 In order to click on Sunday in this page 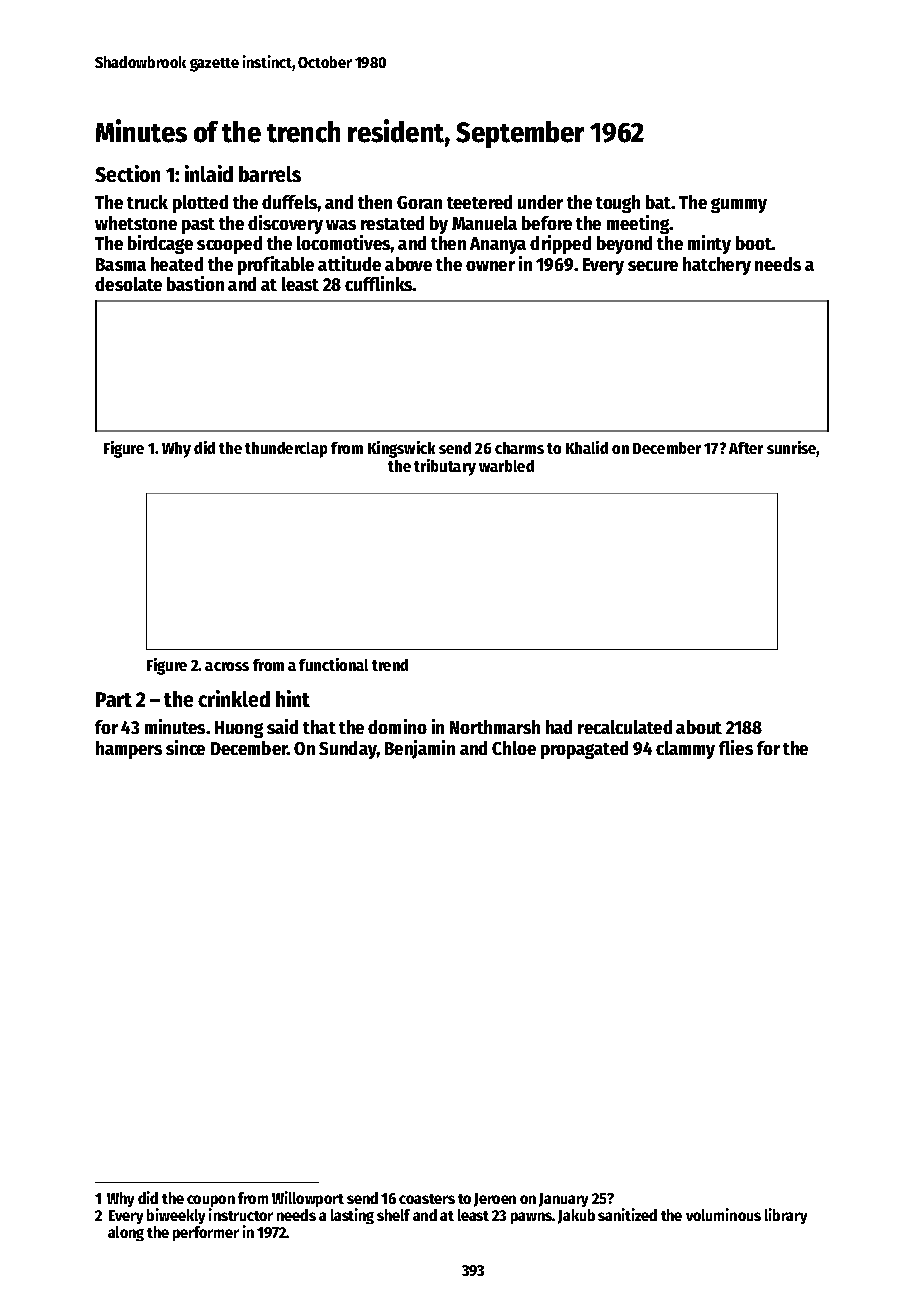, I will do `click(348, 750)`.
